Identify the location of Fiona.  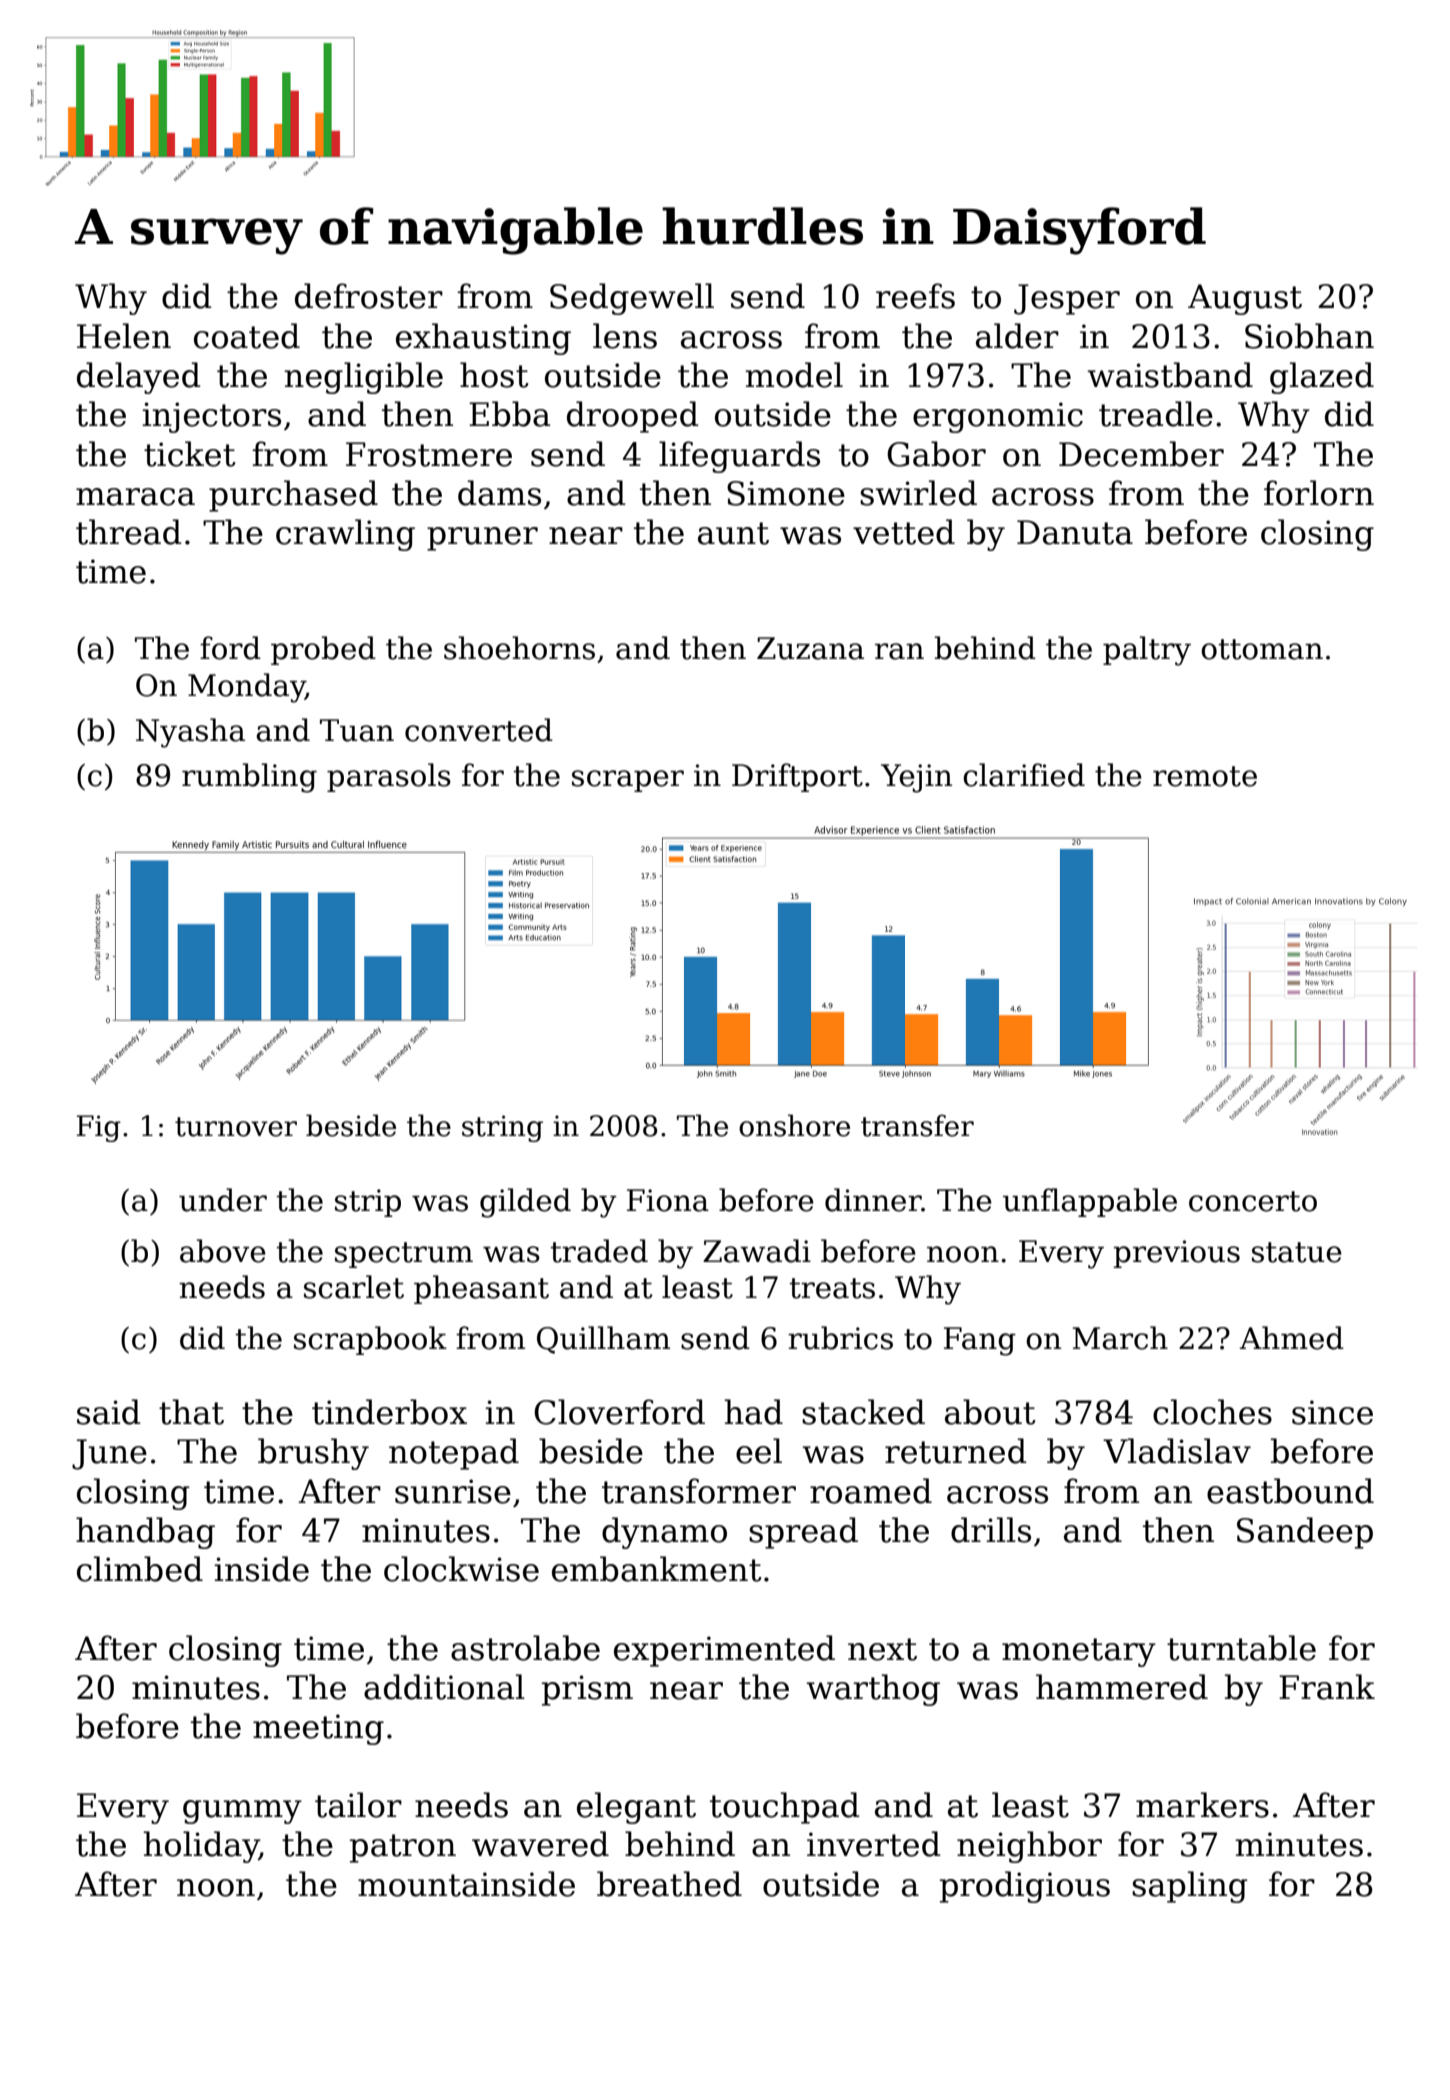
(668, 1200).
